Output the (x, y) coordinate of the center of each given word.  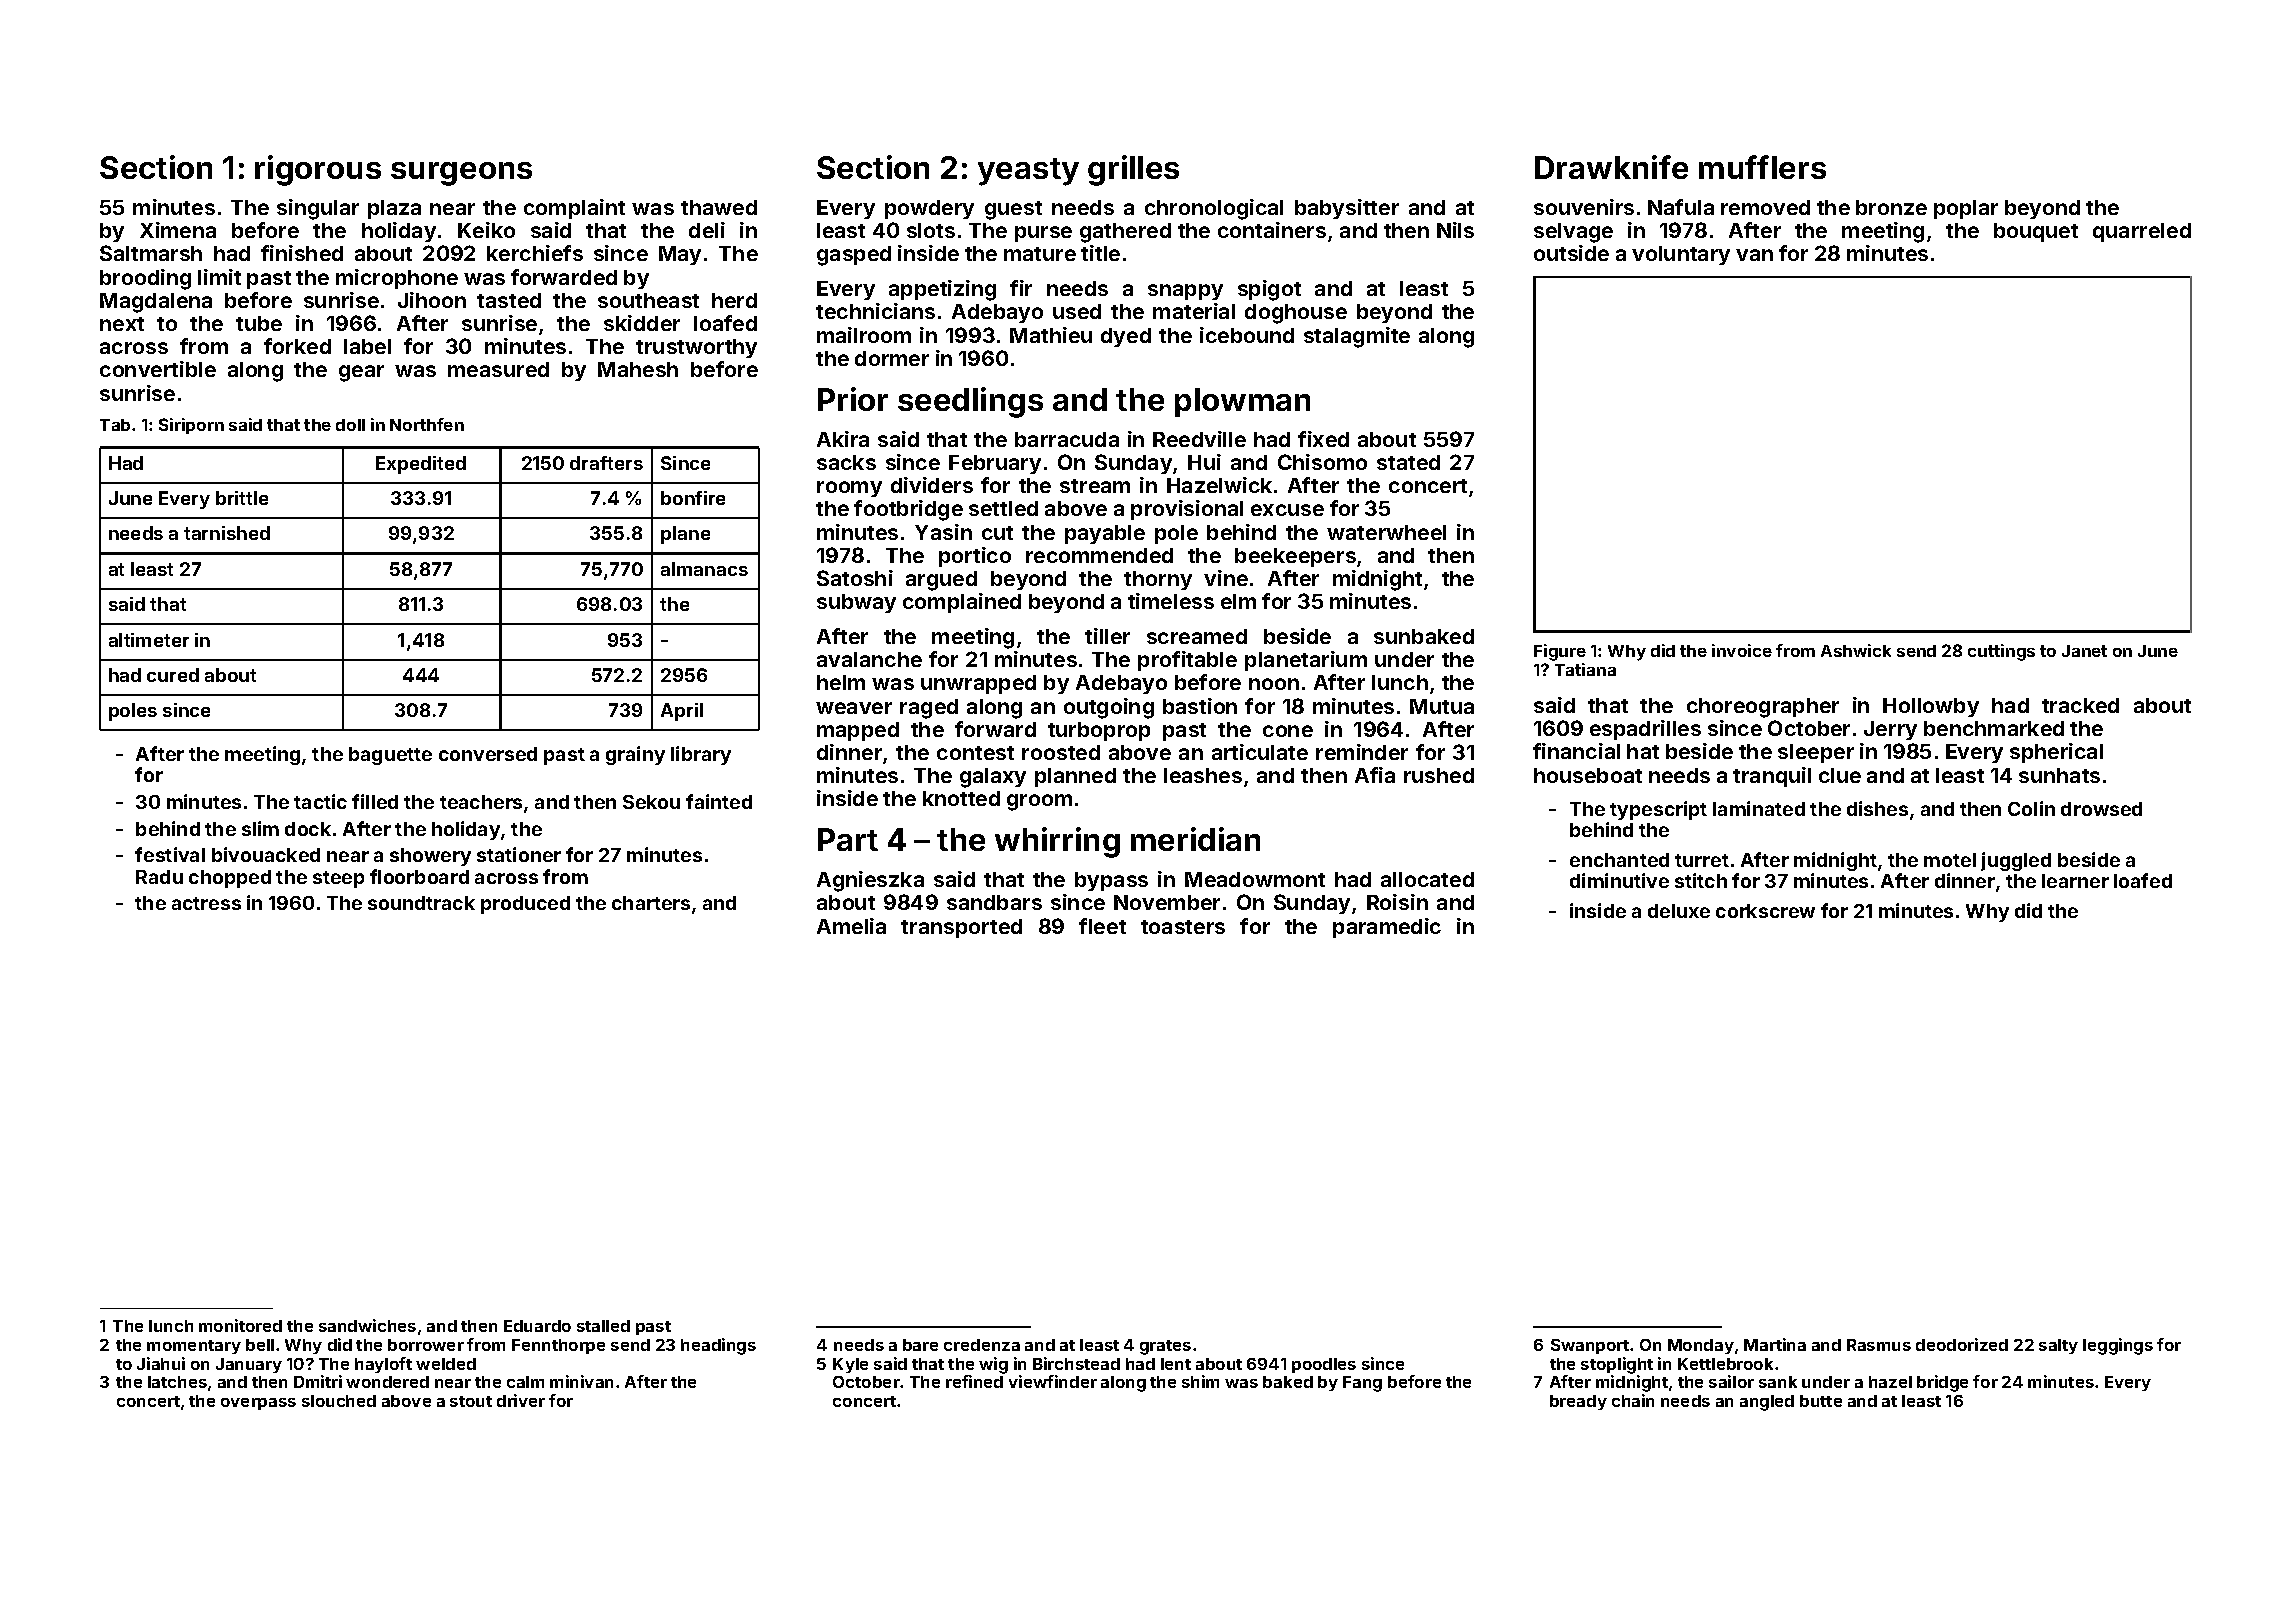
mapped (858, 731)
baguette (390, 756)
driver (521, 1400)
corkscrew (1765, 911)
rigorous (318, 170)
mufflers (1762, 167)
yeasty (1028, 172)
